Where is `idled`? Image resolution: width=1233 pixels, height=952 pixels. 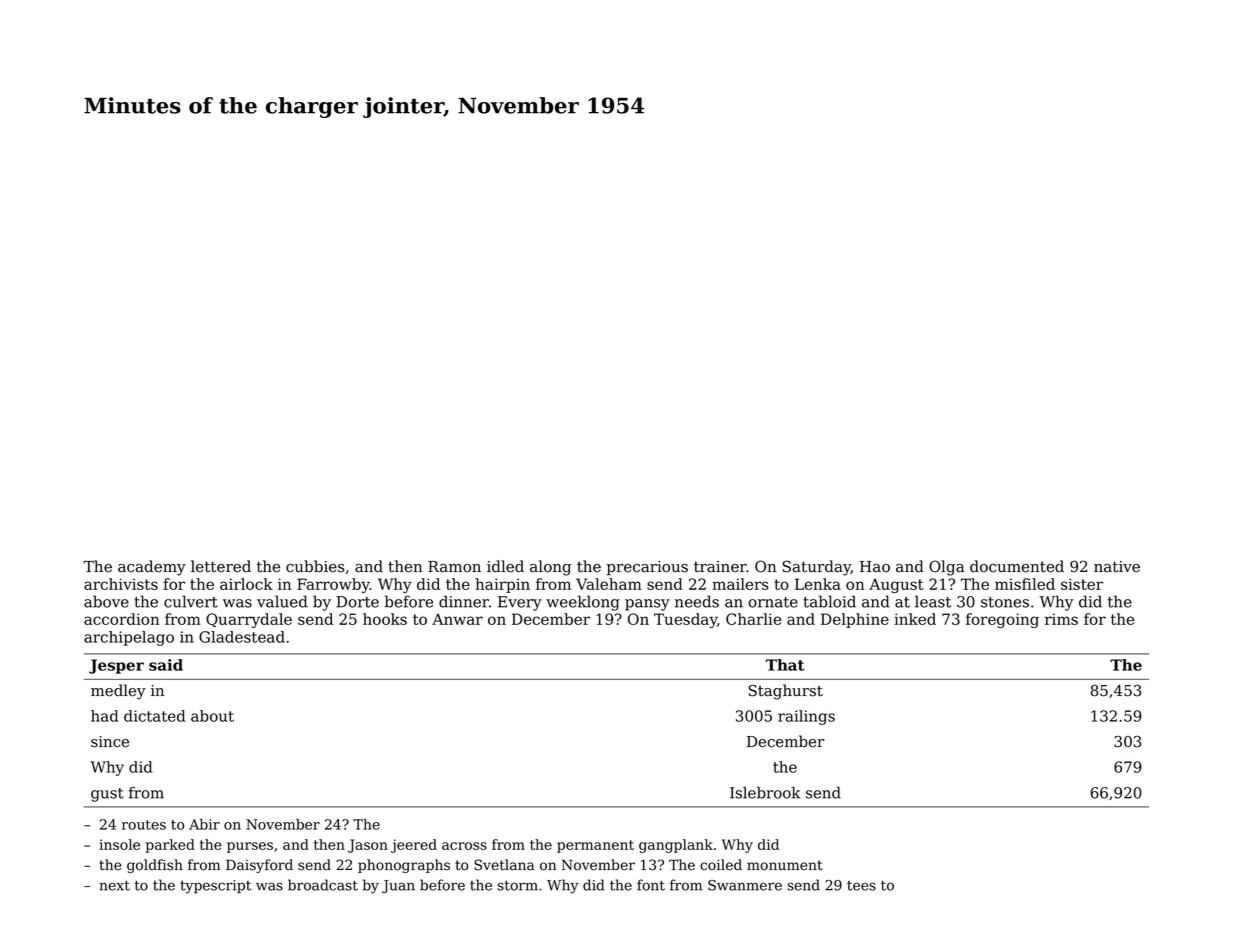
idled is located at coordinates (505, 566).
